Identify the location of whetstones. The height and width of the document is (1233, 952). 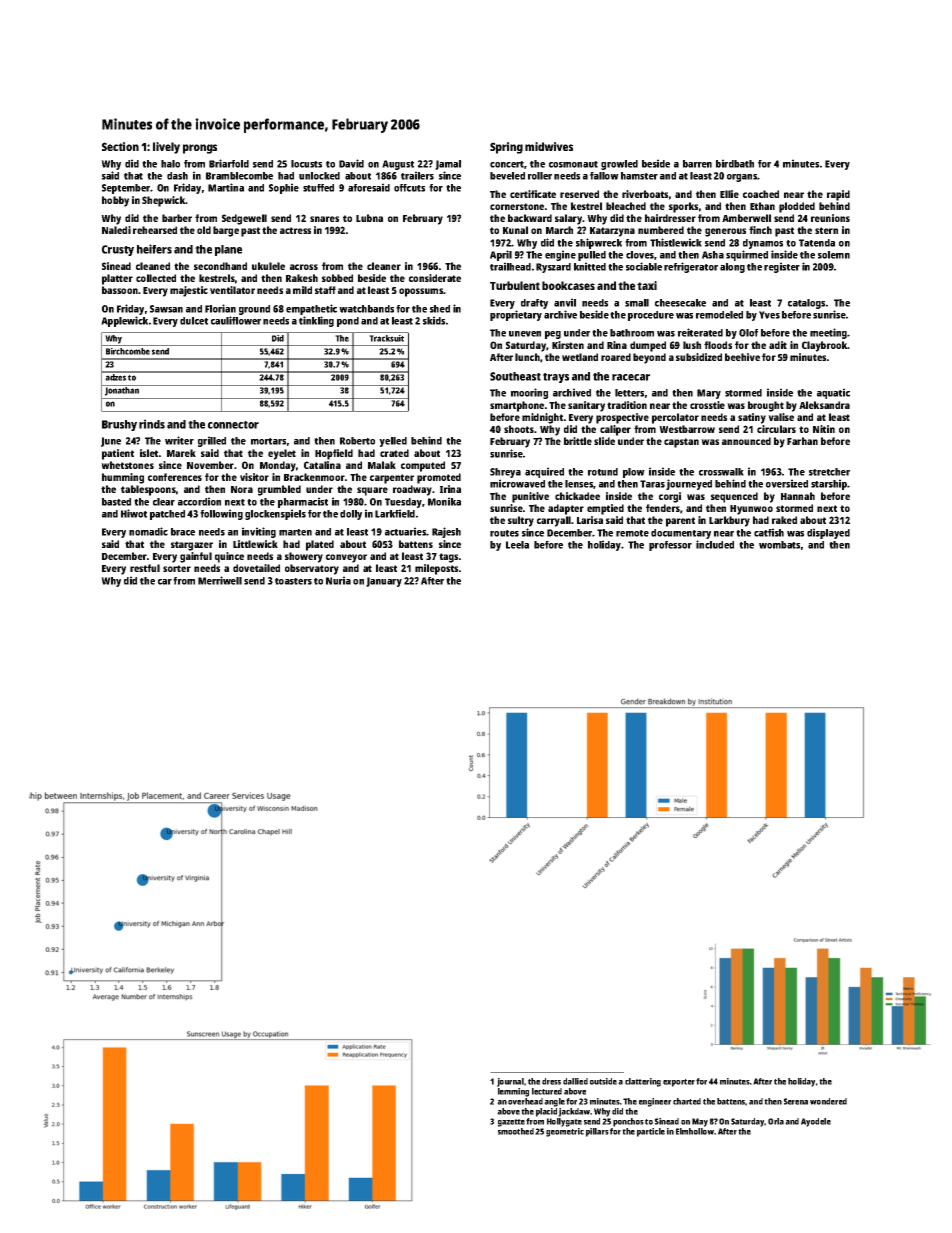
(127, 465).
